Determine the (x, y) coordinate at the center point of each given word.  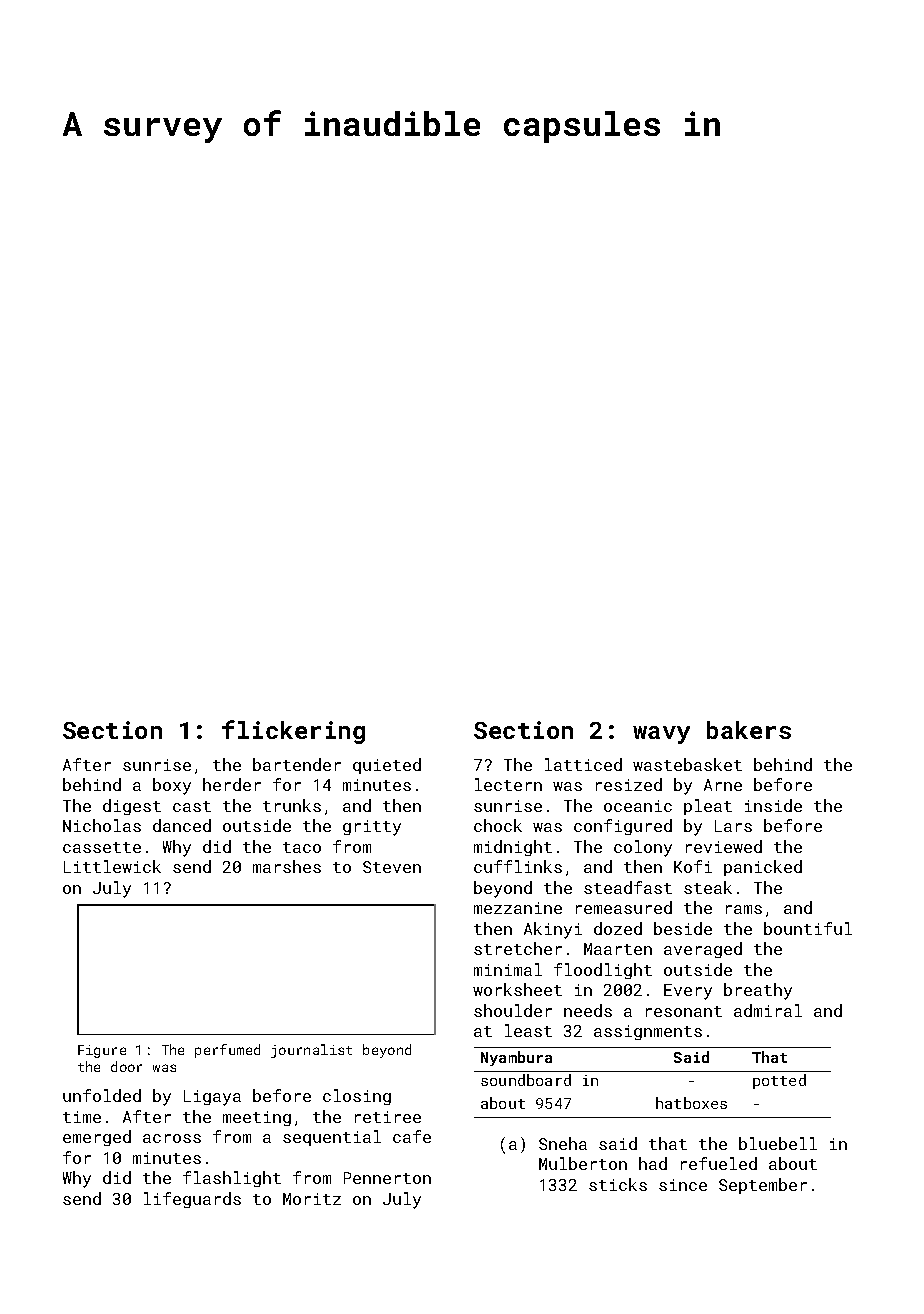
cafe (412, 1136)
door (126, 1066)
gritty (372, 828)
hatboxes (691, 1103)
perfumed (227, 1051)
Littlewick (112, 866)
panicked (763, 868)
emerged (97, 1138)
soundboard (526, 1080)
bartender (297, 764)
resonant (684, 1011)
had (653, 1163)
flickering (293, 732)
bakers (749, 730)
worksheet (517, 989)
